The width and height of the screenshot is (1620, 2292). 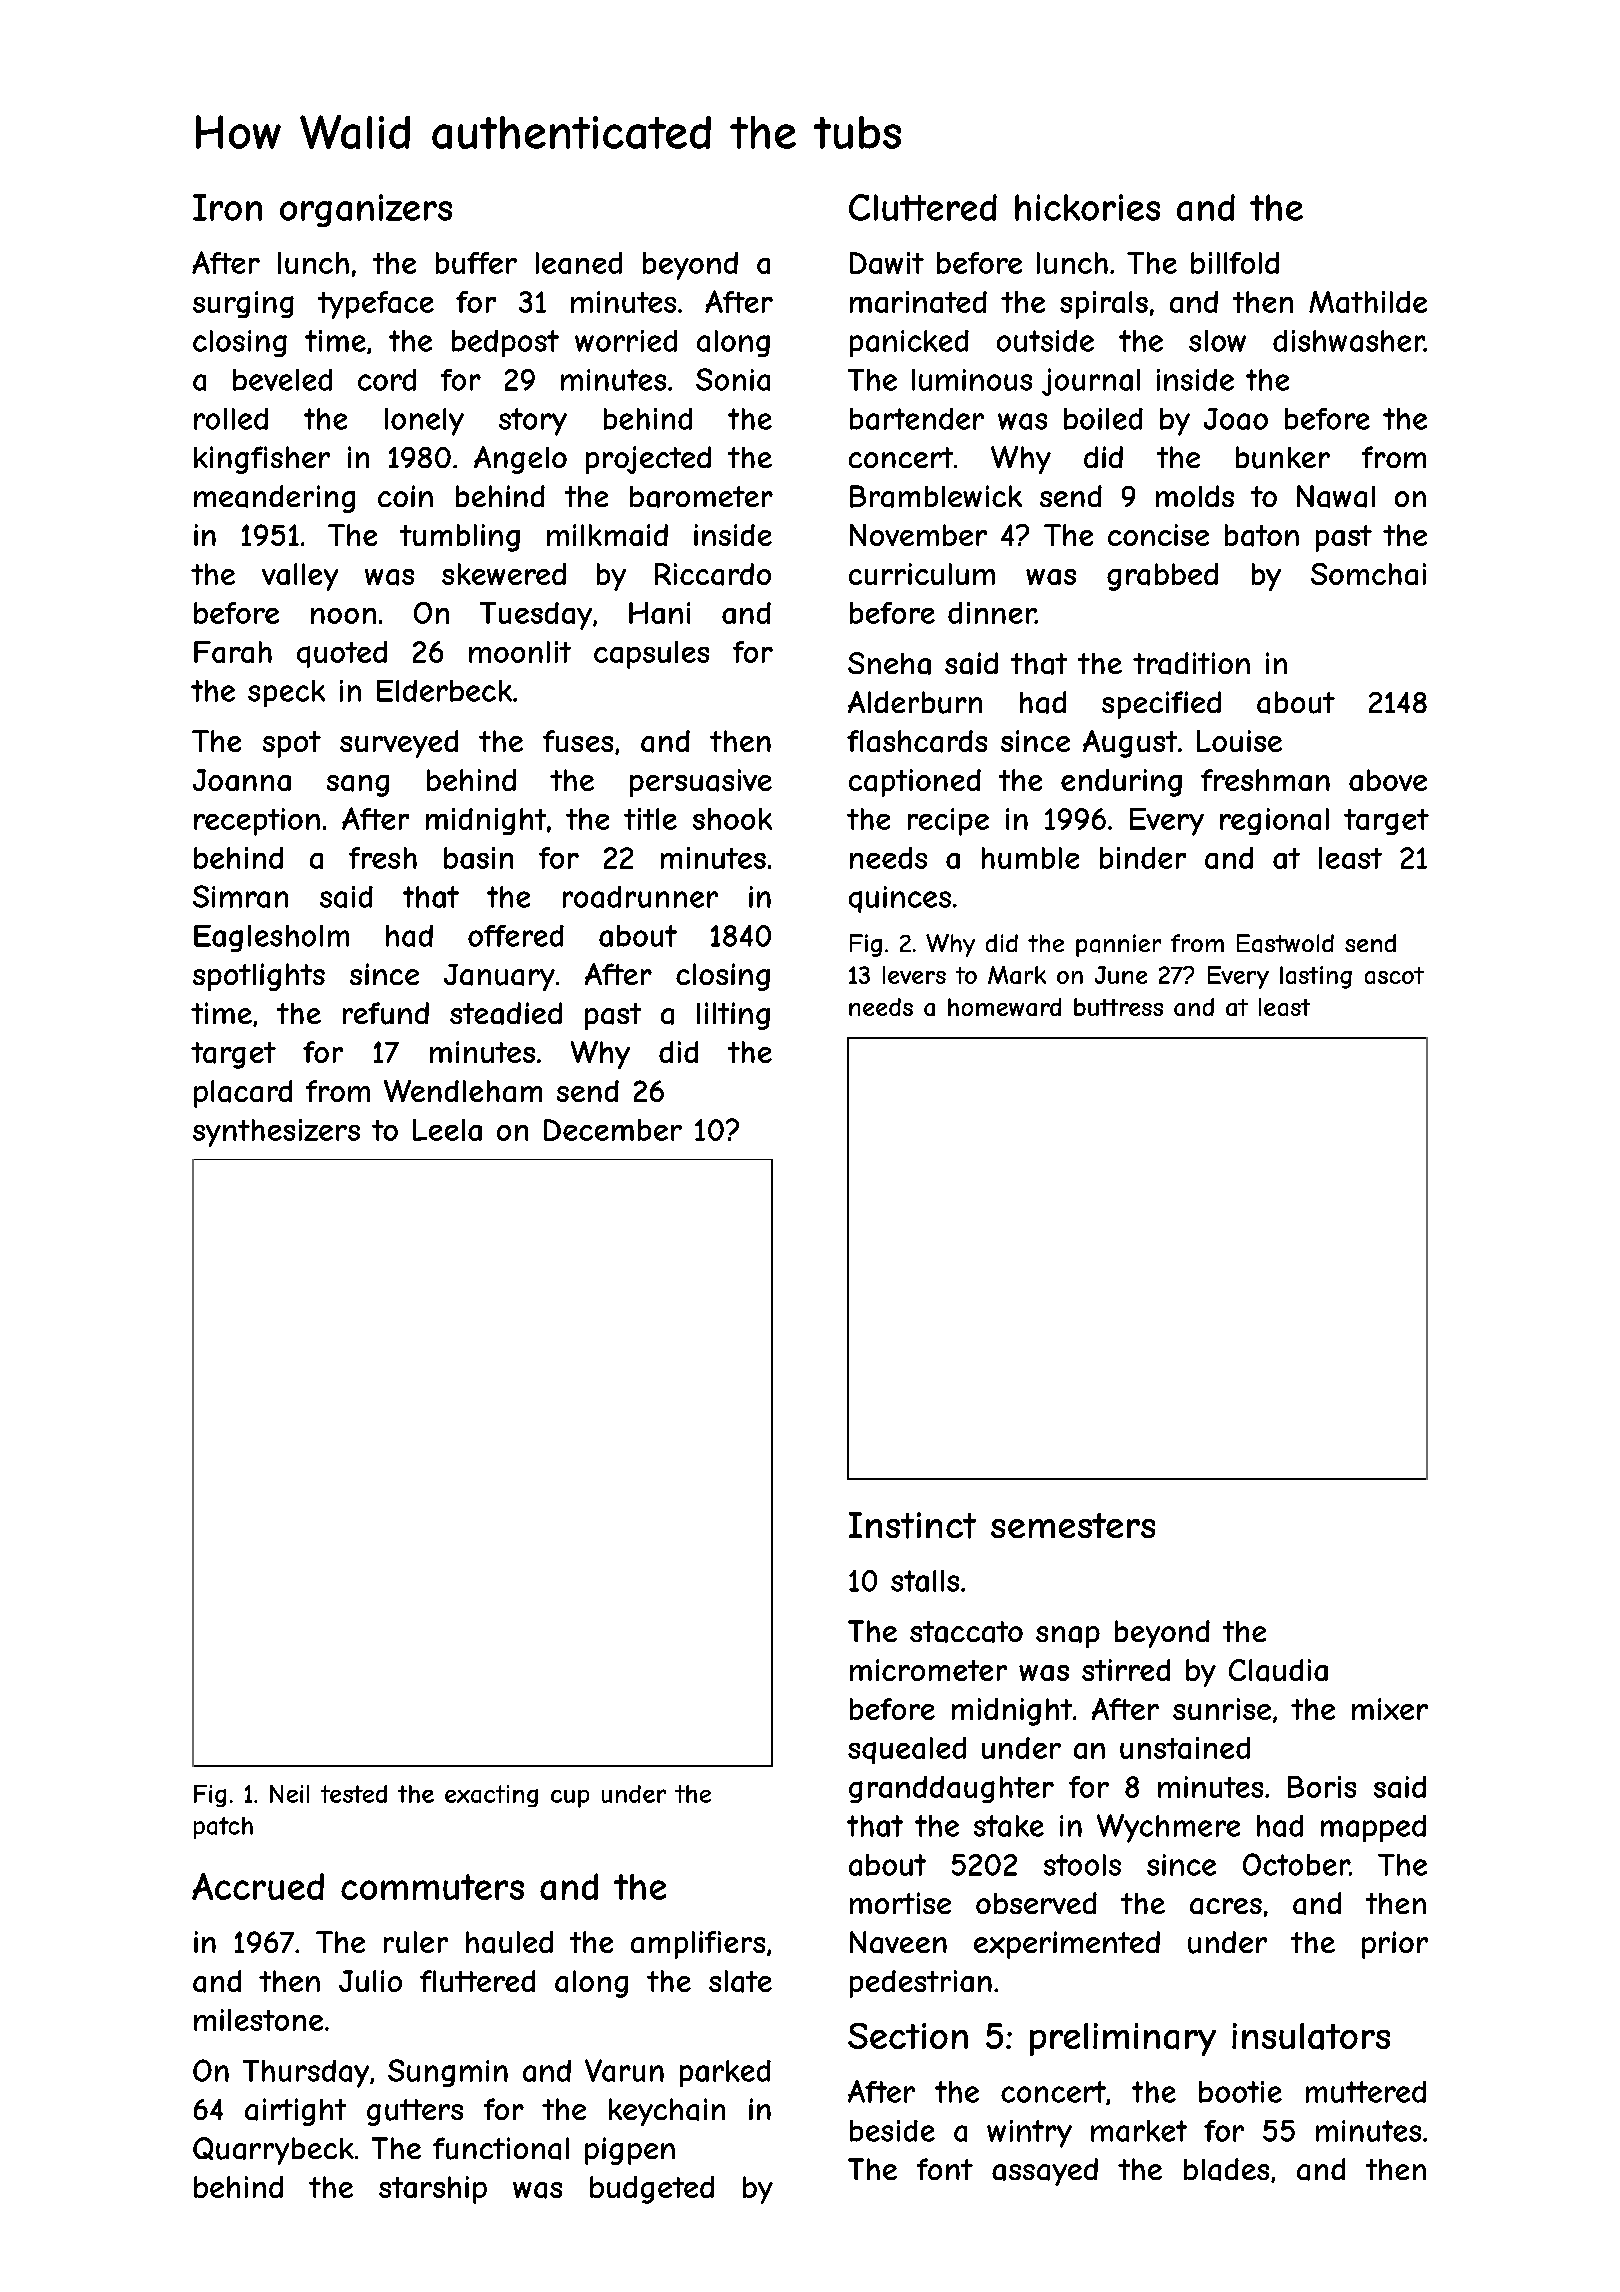 I want to click on semesters, so click(x=1073, y=1525).
